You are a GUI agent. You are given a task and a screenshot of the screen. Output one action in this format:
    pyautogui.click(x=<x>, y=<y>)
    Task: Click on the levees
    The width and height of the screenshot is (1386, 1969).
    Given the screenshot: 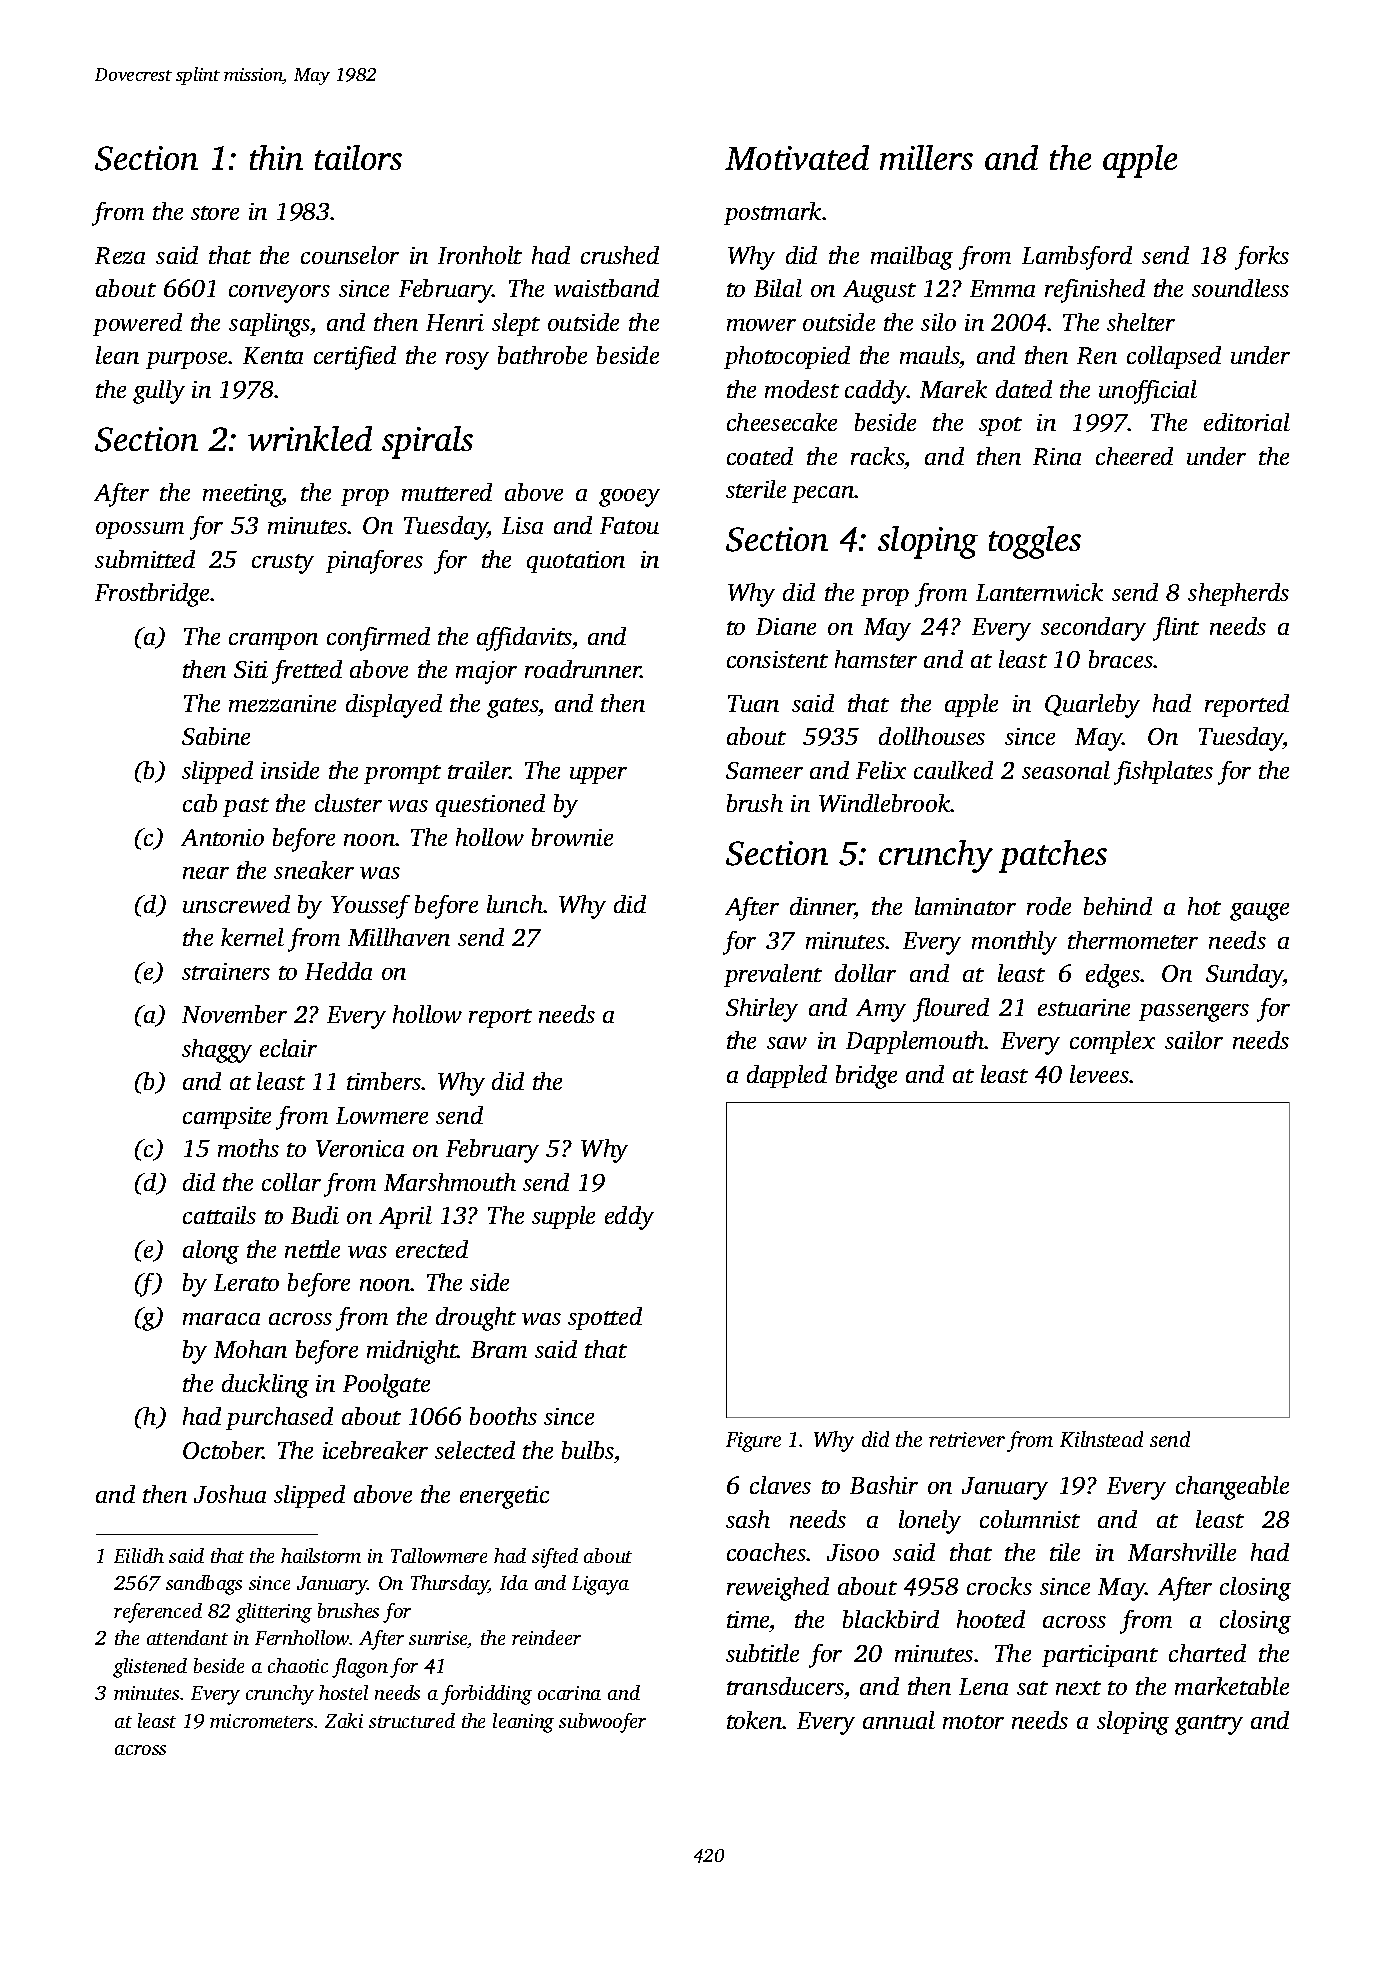 What is the action you would take?
    pyautogui.click(x=1100, y=1074)
